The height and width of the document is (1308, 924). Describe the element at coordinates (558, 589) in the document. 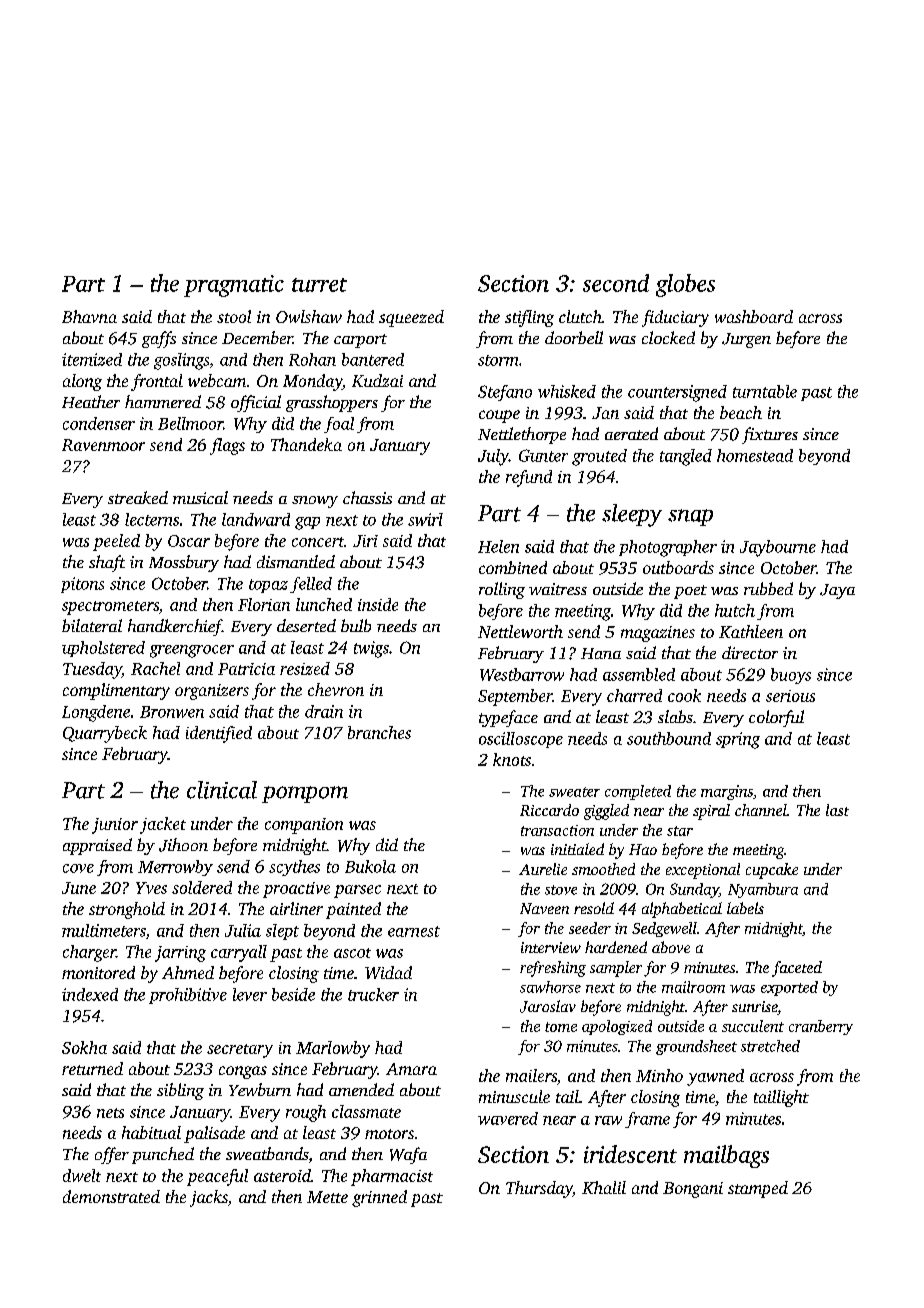

I see `waitress` at that location.
